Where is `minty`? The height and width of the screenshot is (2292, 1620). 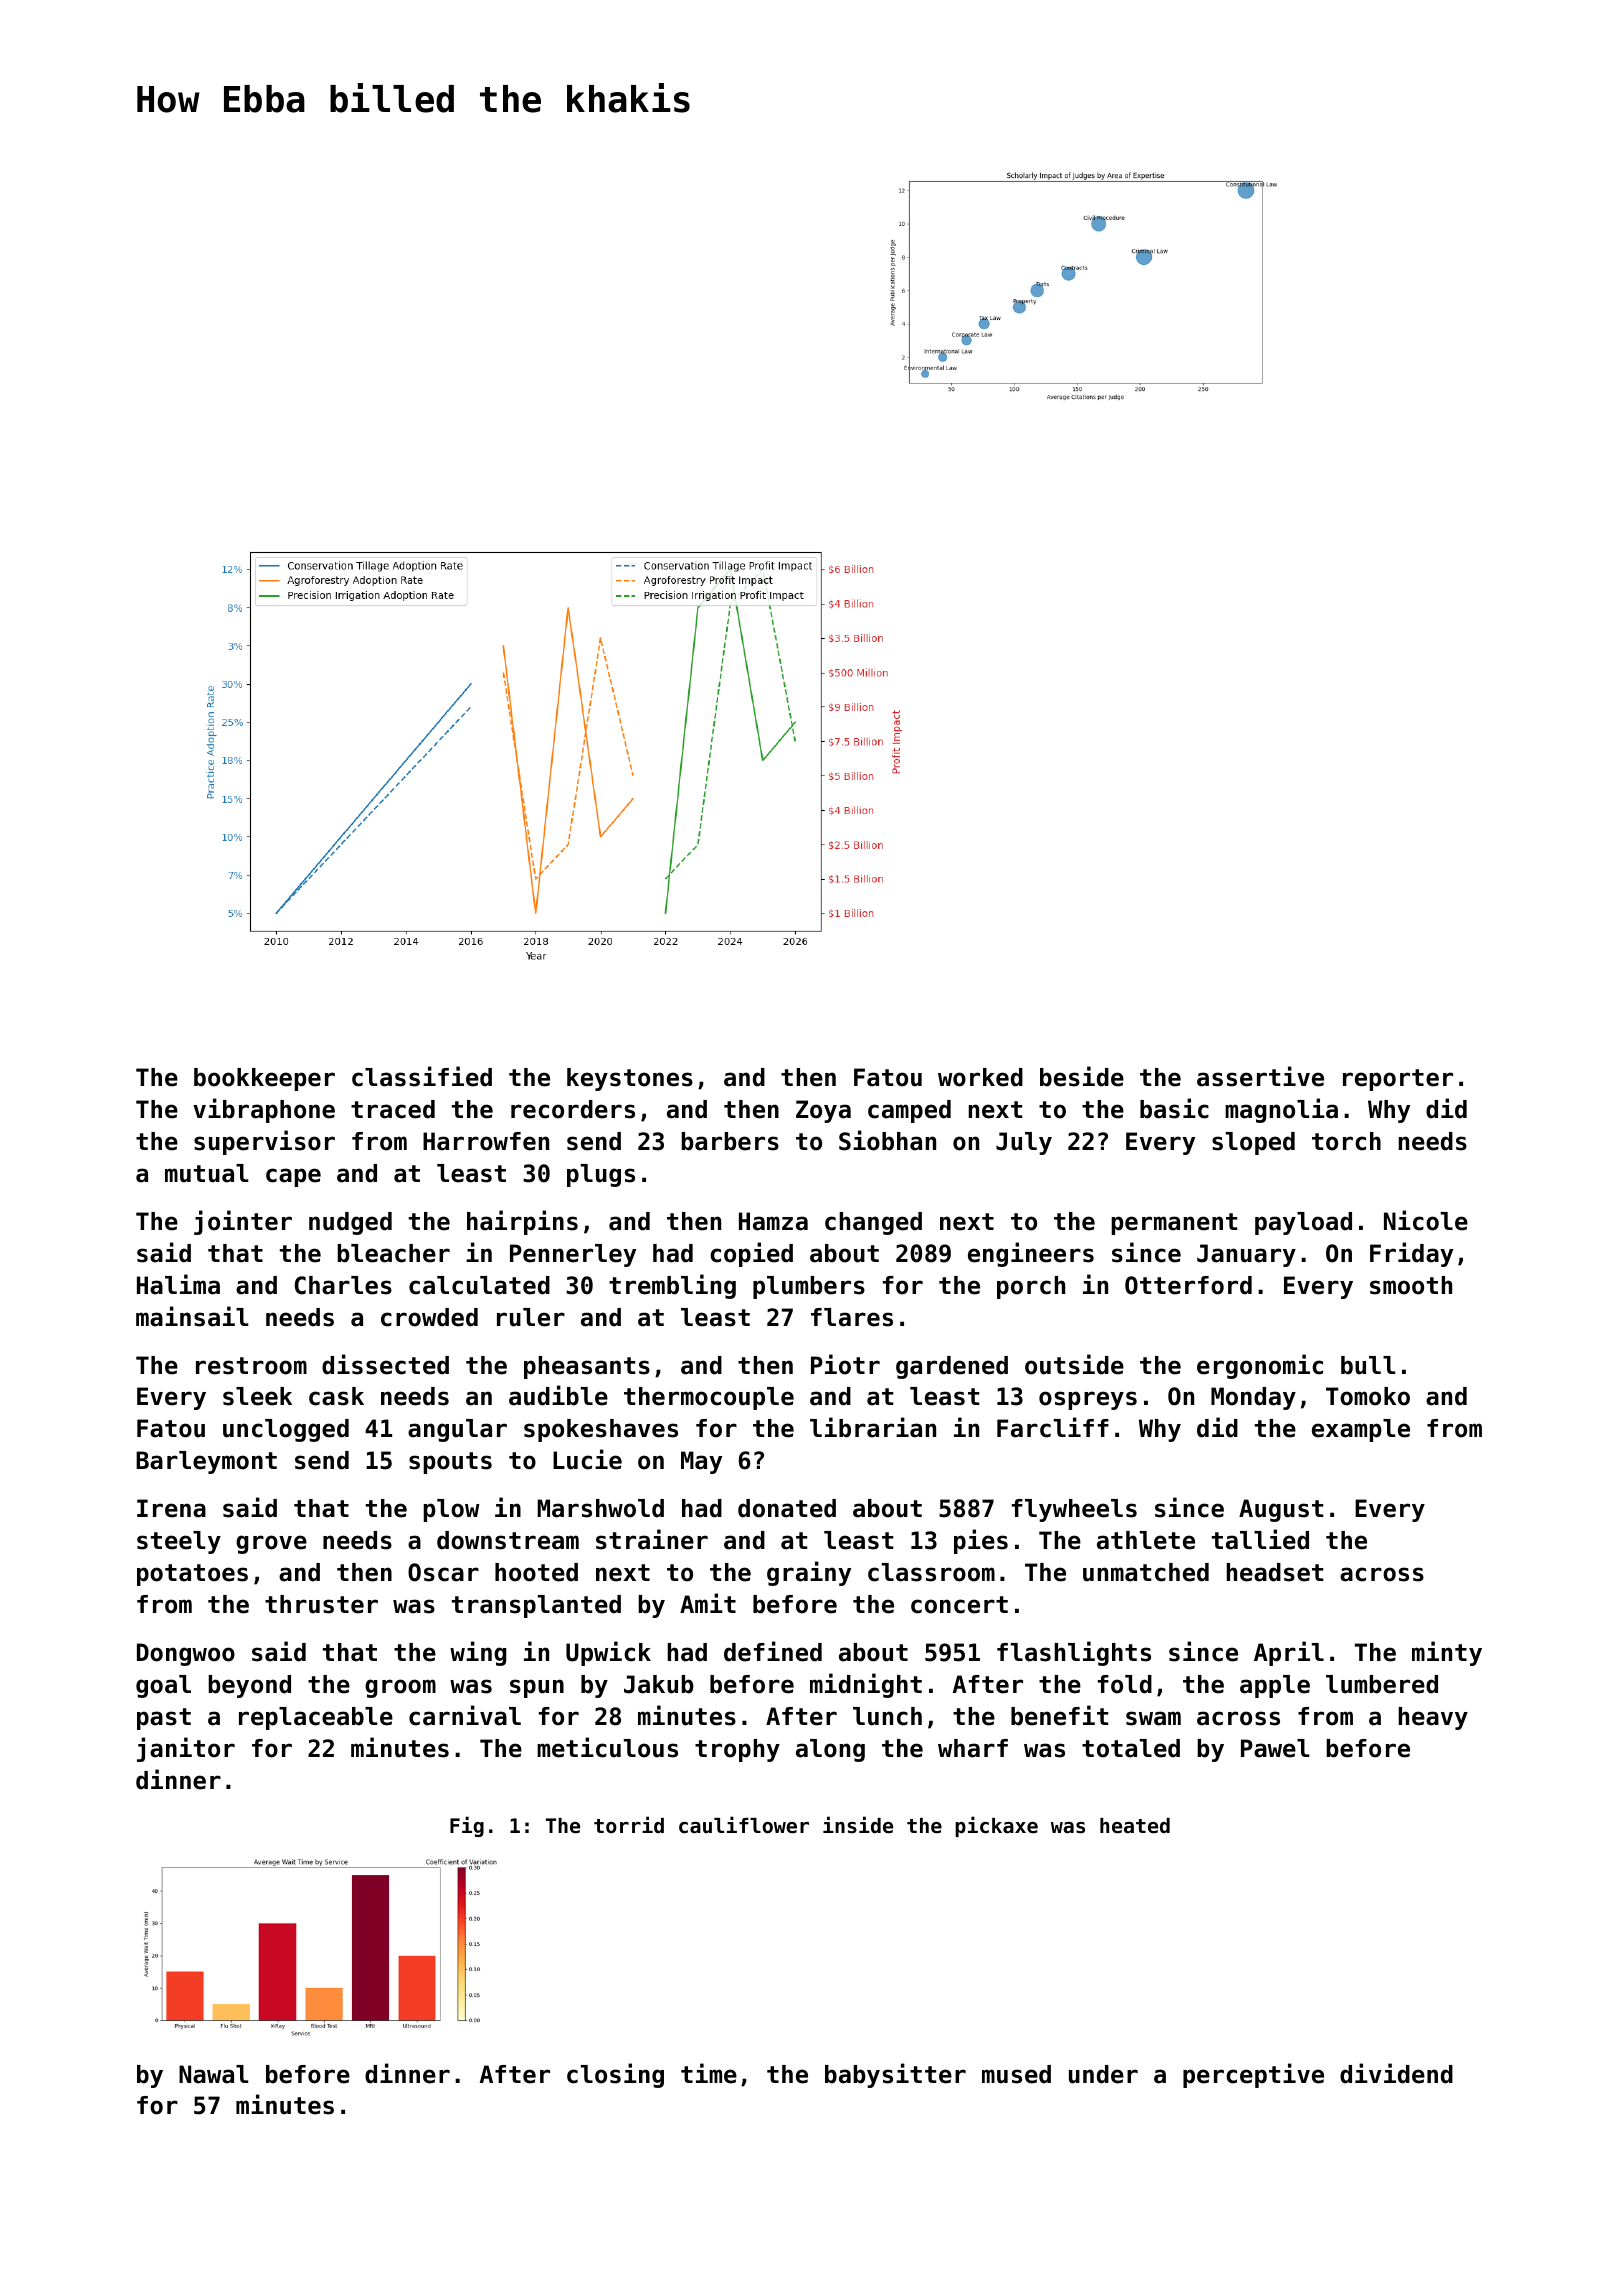 minty is located at coordinates (1447, 1653).
